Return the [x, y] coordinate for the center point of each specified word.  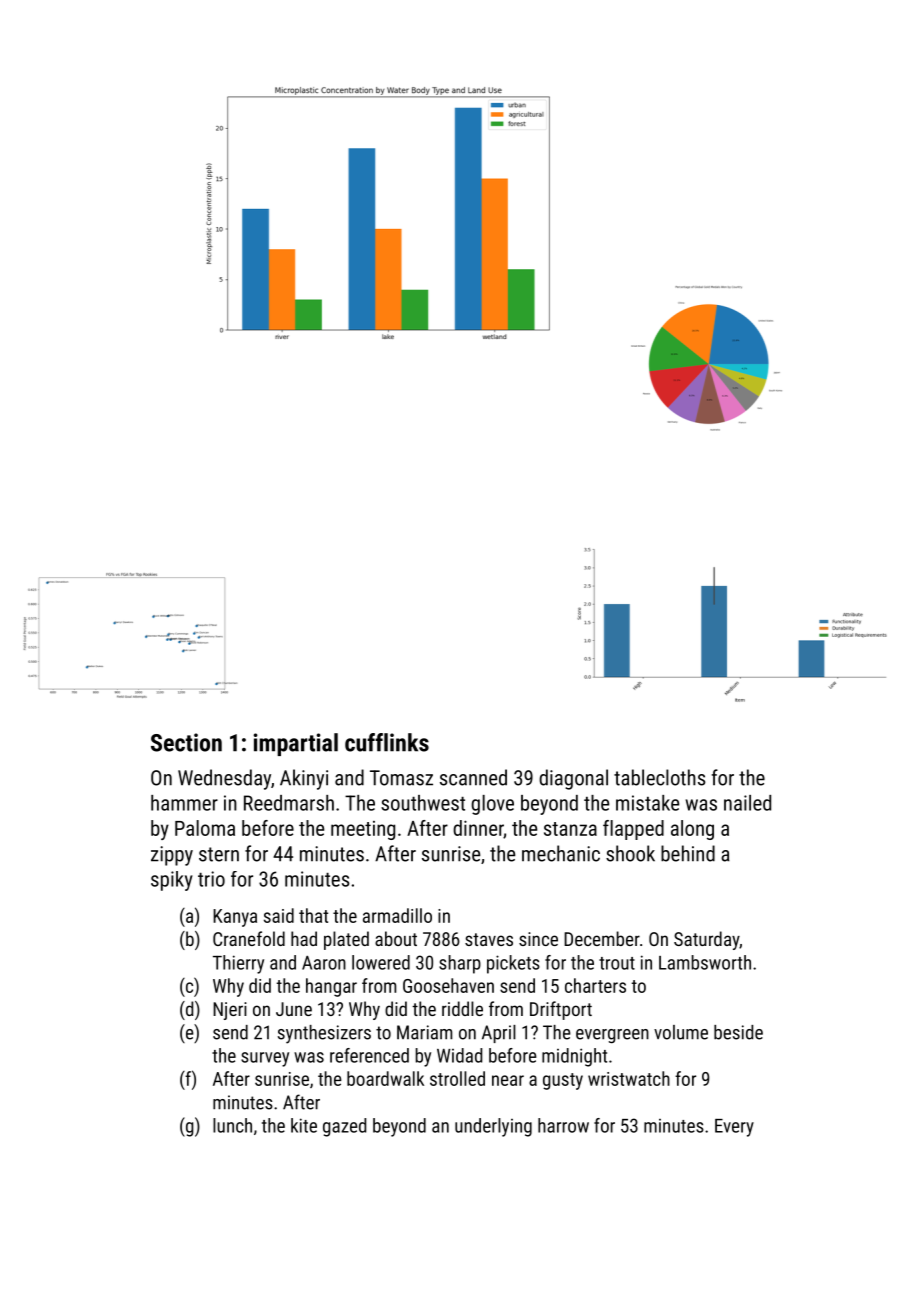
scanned [473, 777]
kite [304, 1125]
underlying [493, 1127]
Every [734, 1128]
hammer [184, 803]
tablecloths [660, 777]
